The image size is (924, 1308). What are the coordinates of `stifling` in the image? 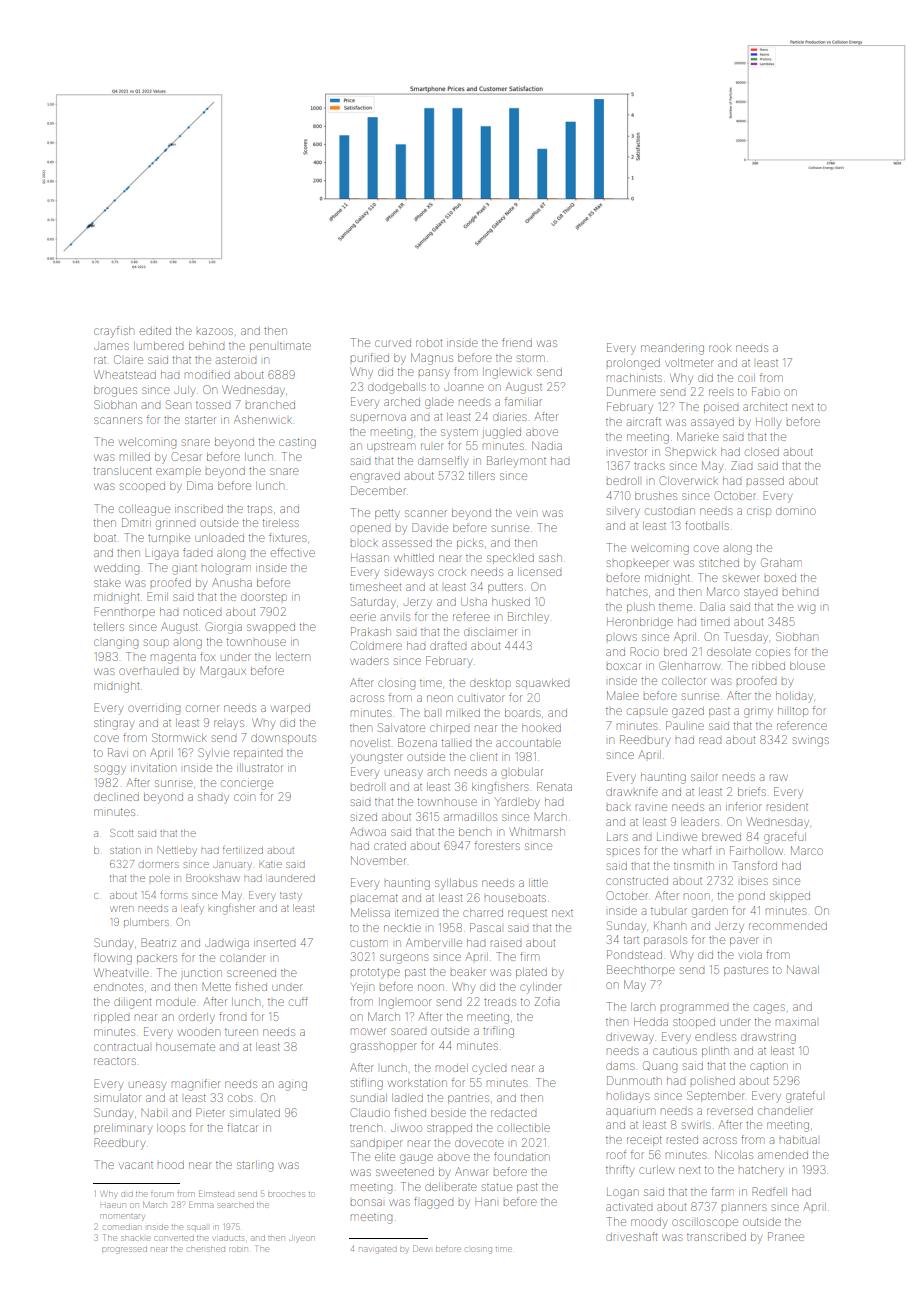 It's located at (367, 1084).
